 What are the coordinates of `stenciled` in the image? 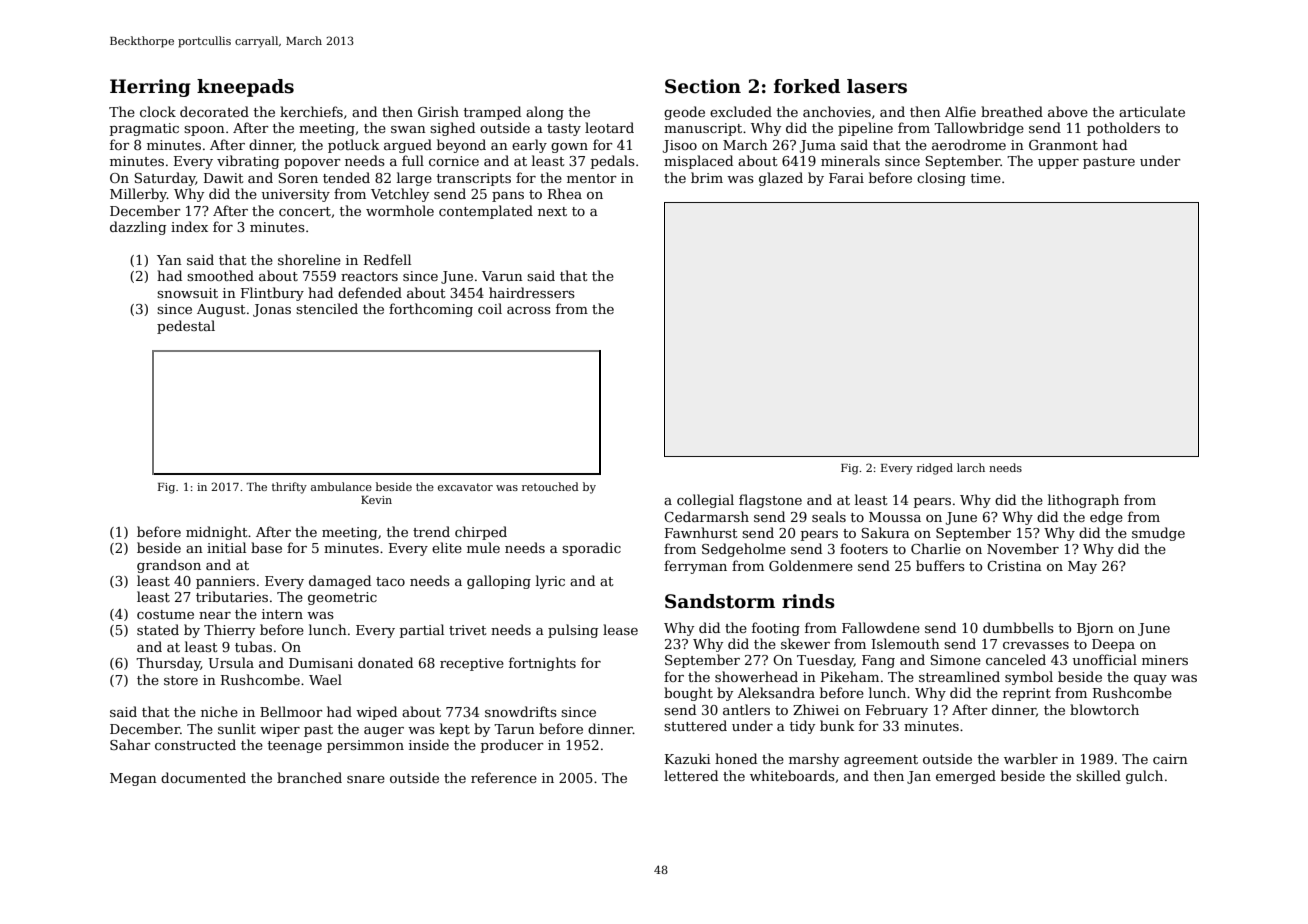 It's located at (327, 308).
